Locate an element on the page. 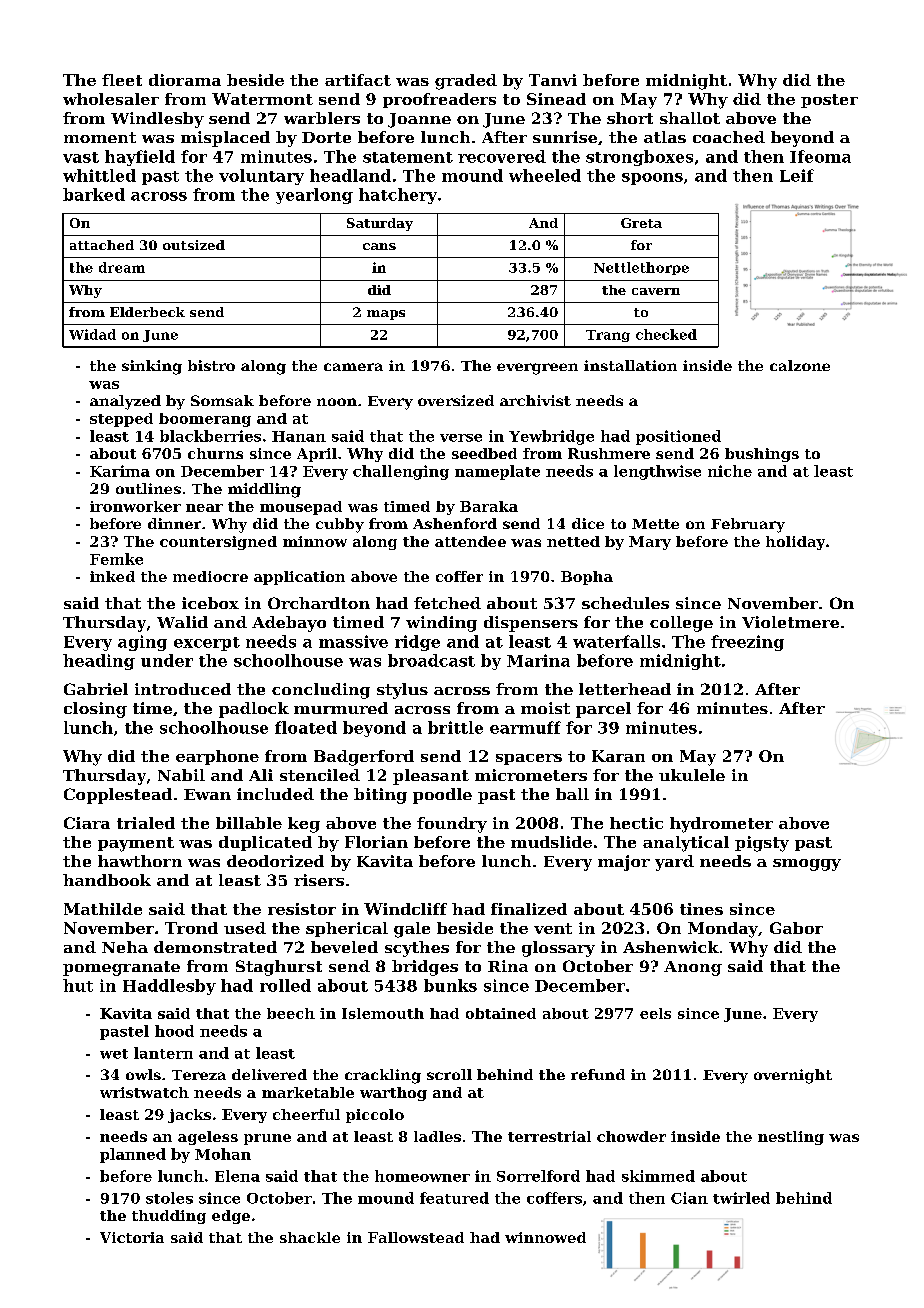 The height and width of the page is (1308, 924). murmured is located at coordinates (341, 708).
